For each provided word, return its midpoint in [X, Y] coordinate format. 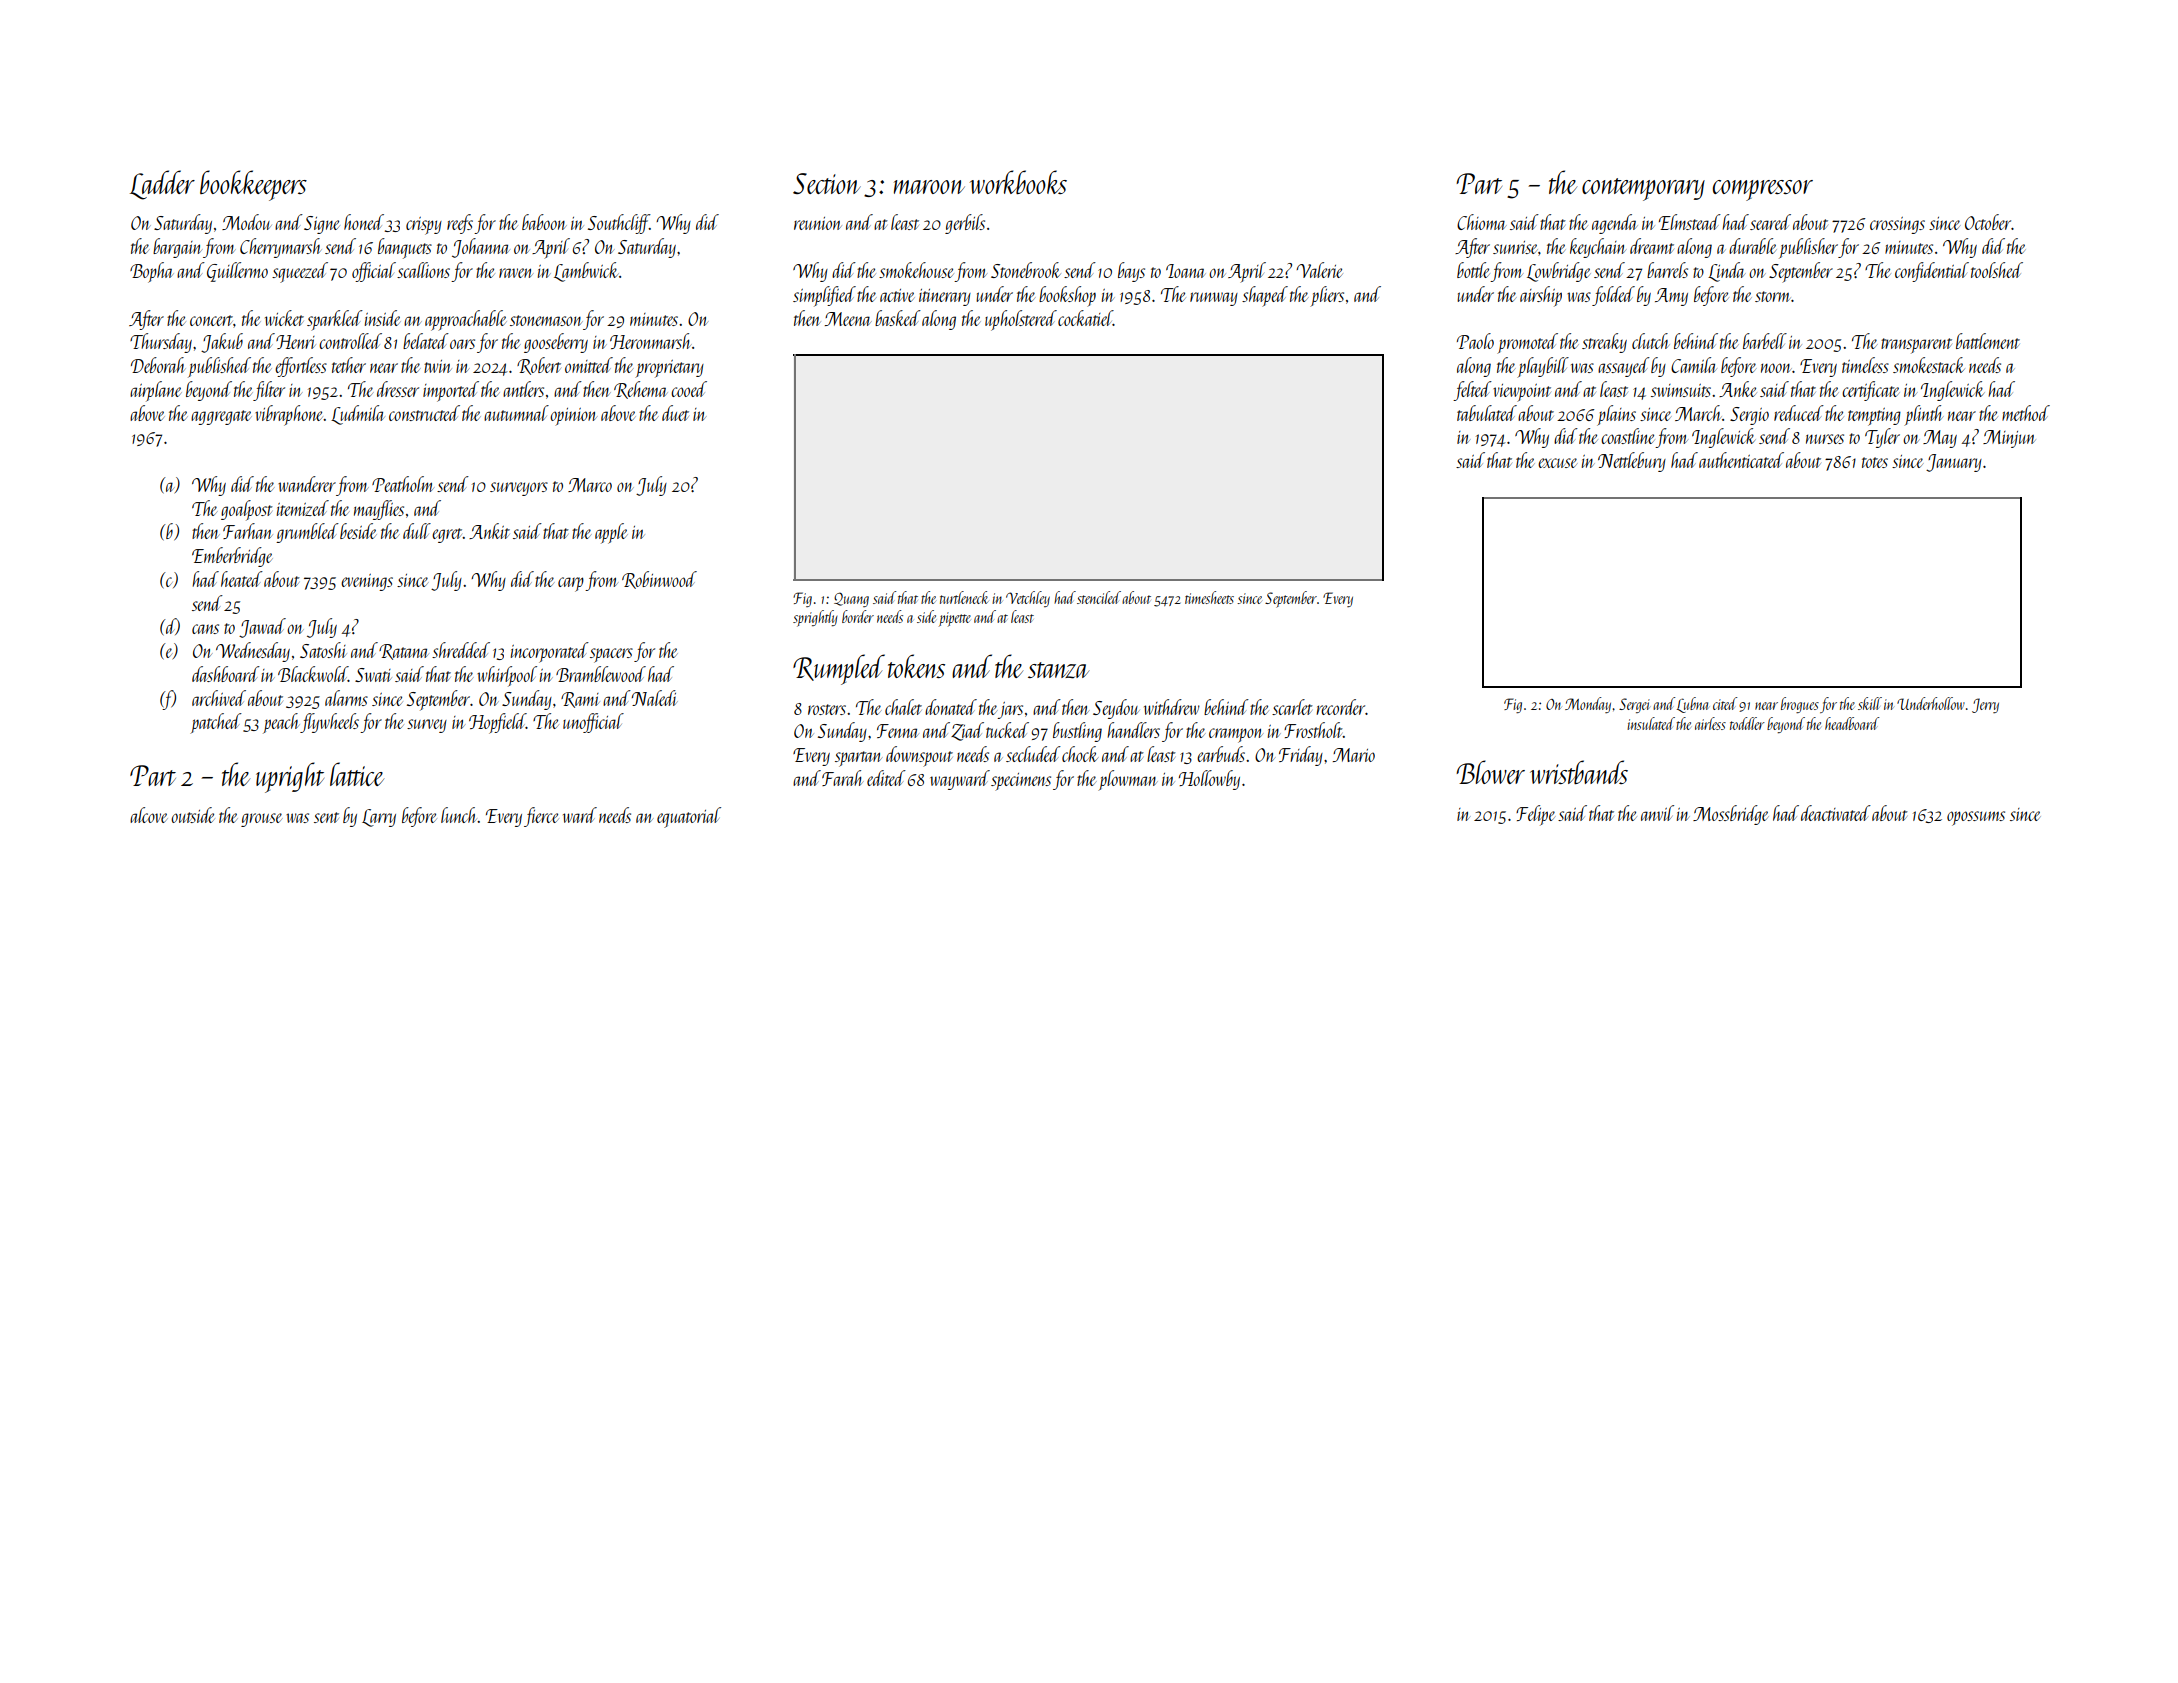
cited [1725, 703]
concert [211, 320]
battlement [1988, 341]
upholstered [1021, 320]
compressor [1763, 190]
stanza [1058, 670]
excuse [1557, 463]
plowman [1128, 780]
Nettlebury [1632, 462]
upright [290, 777]
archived [219, 698]
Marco [590, 485]
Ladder [162, 185]
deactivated [1836, 813]
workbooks [1018, 182]
